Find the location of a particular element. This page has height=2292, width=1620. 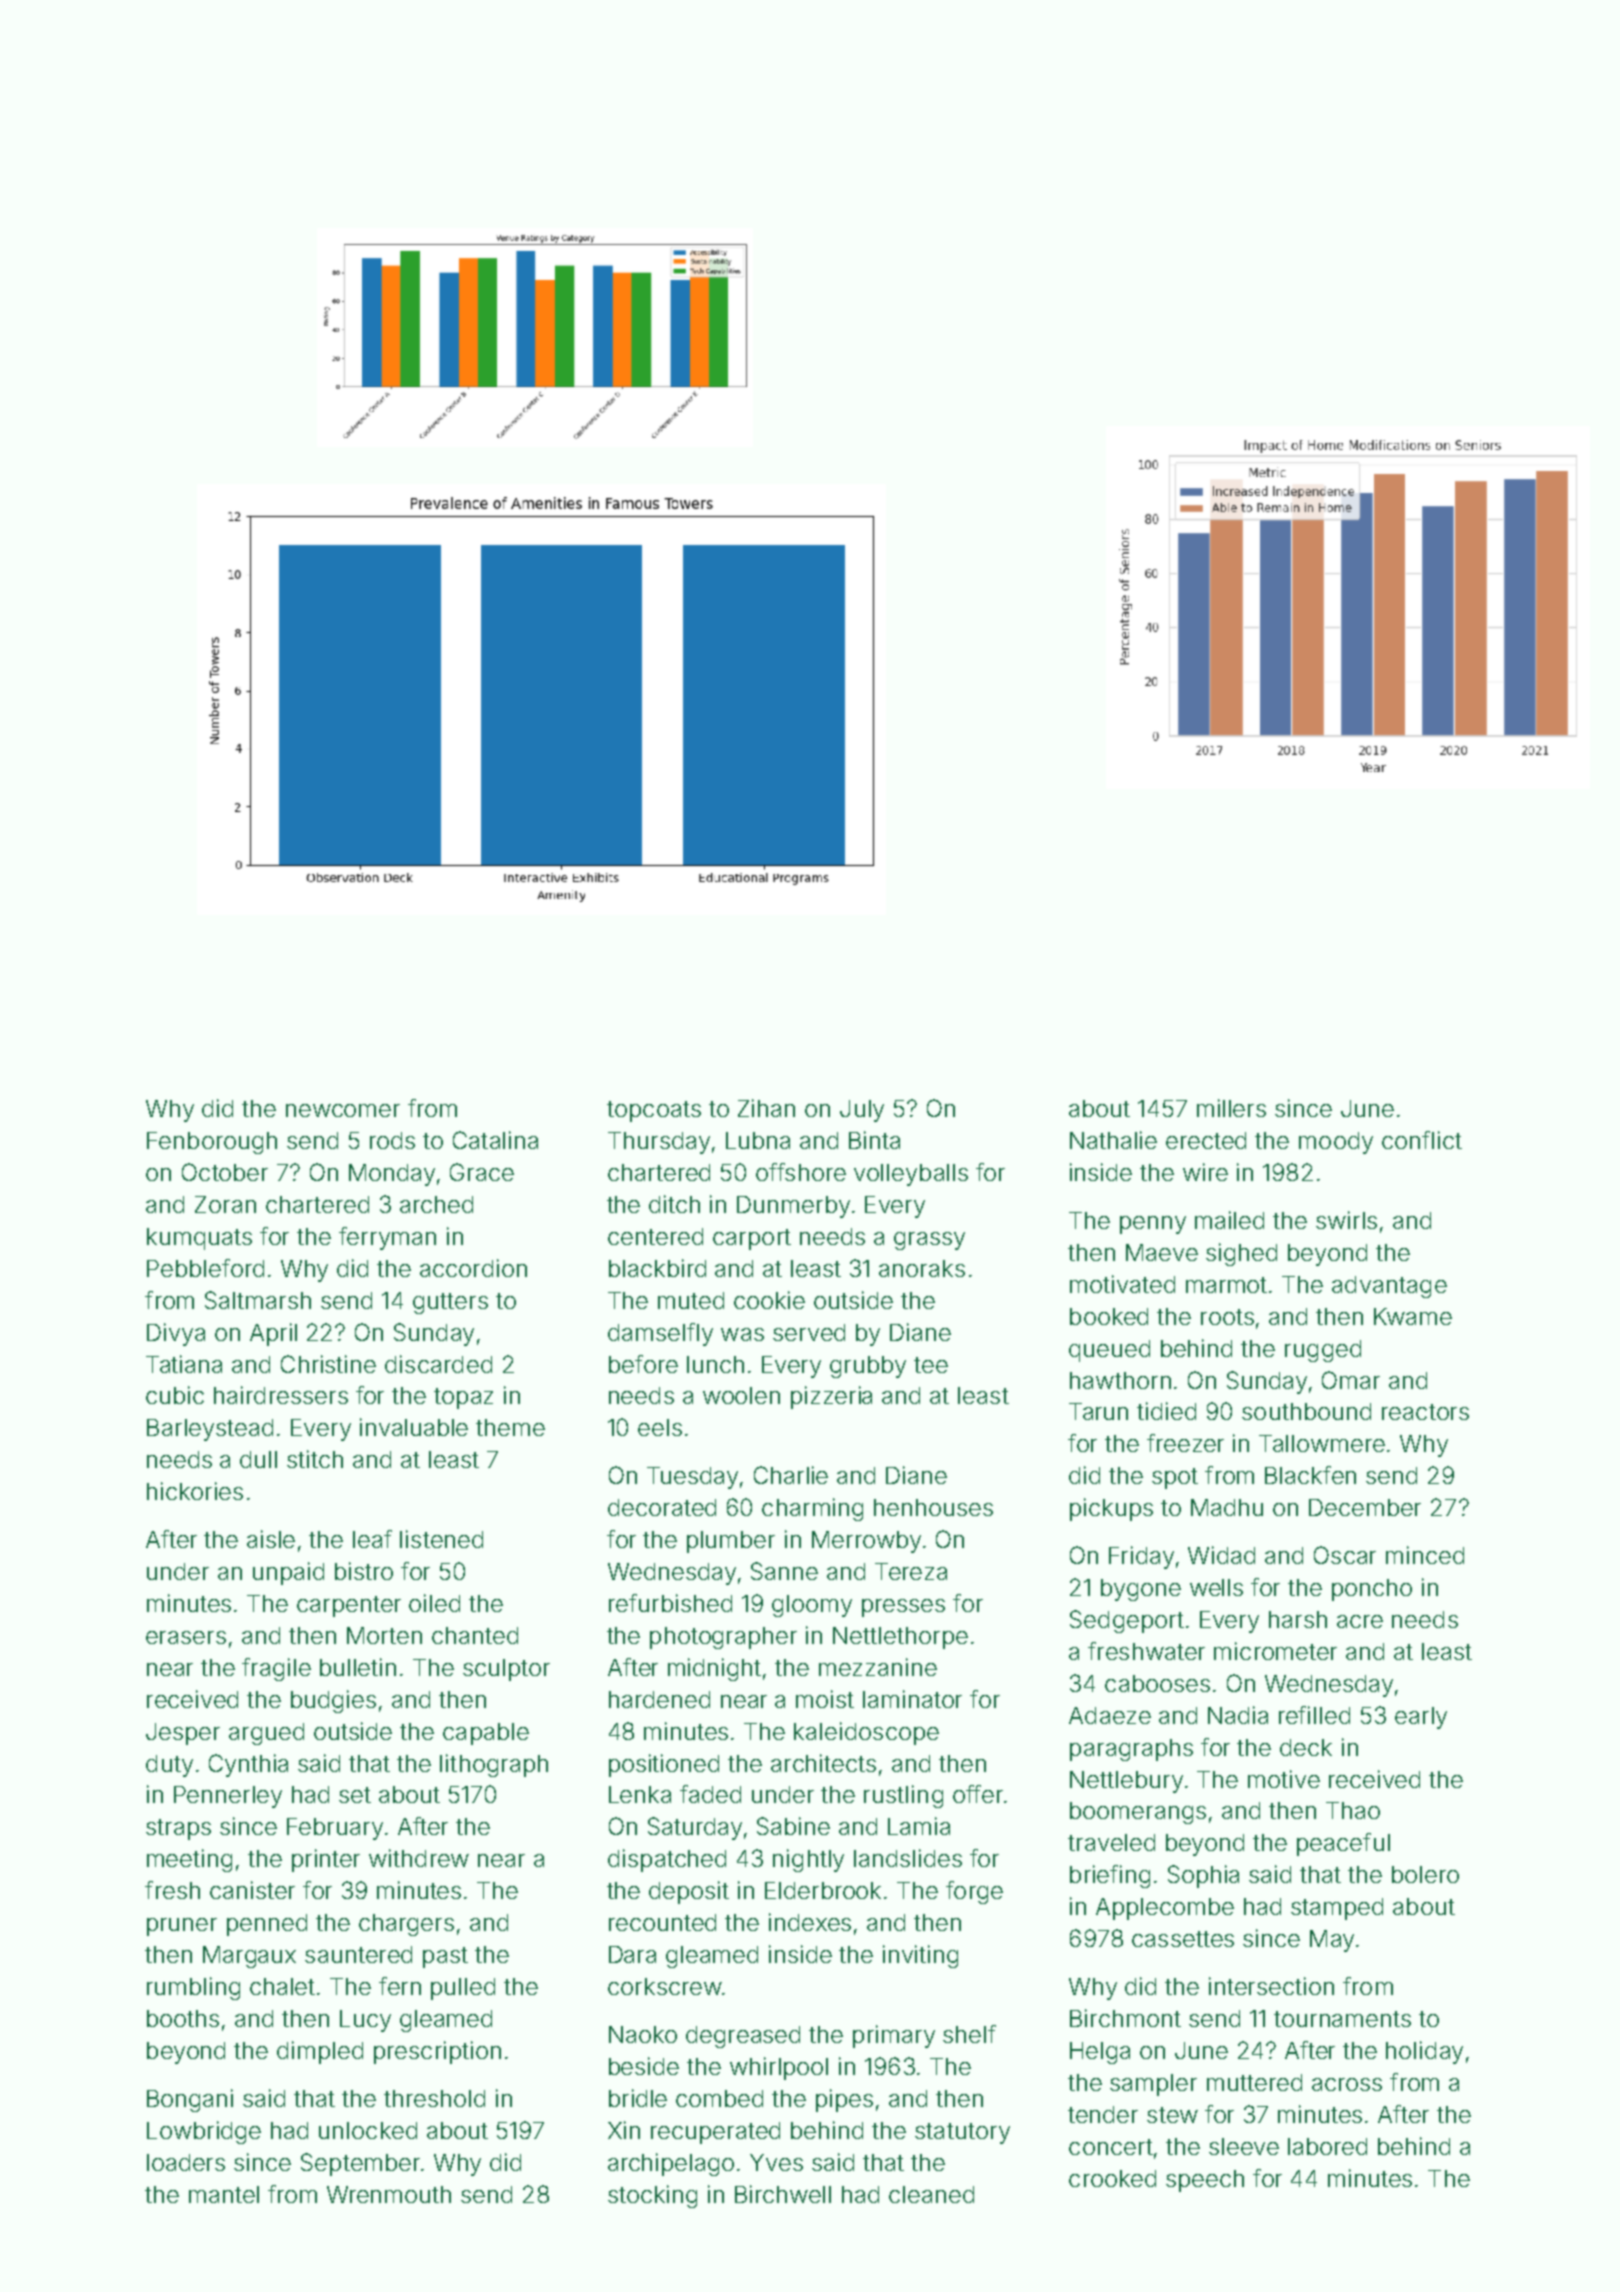

Zihan is located at coordinates (766, 1108).
